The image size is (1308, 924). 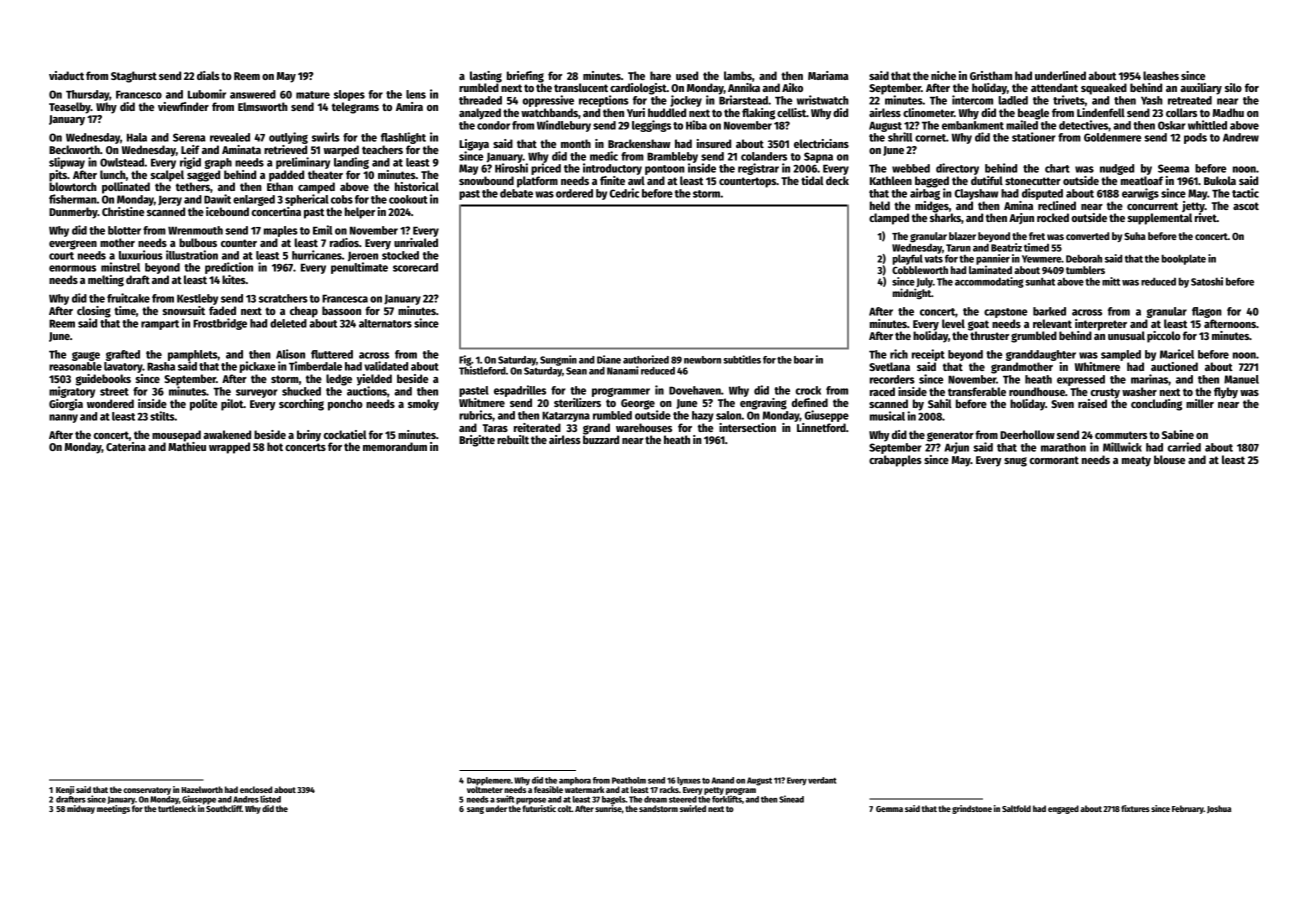 I want to click on Mariama, so click(x=828, y=75).
